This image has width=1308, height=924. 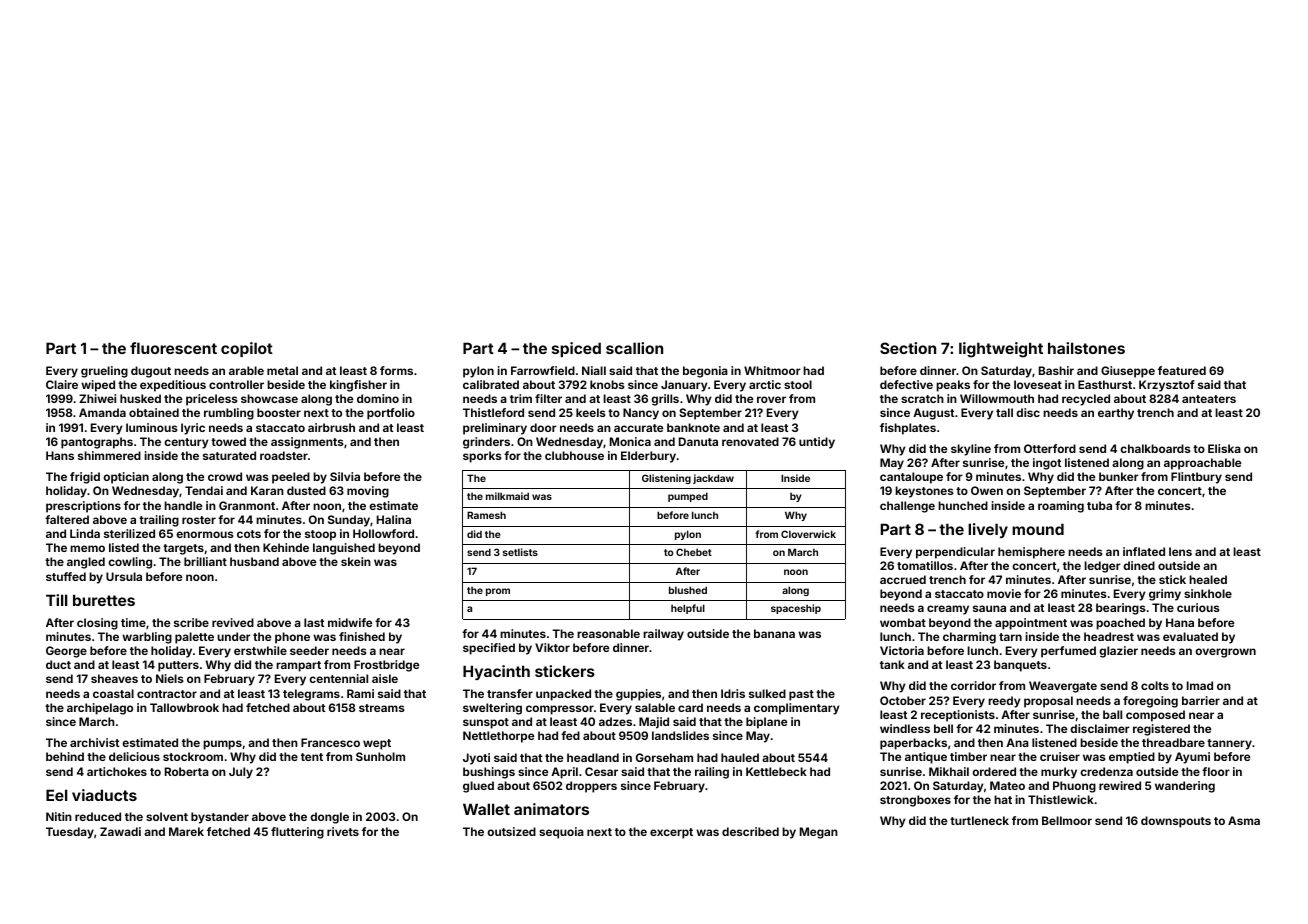 I want to click on airbrush, so click(x=331, y=427).
